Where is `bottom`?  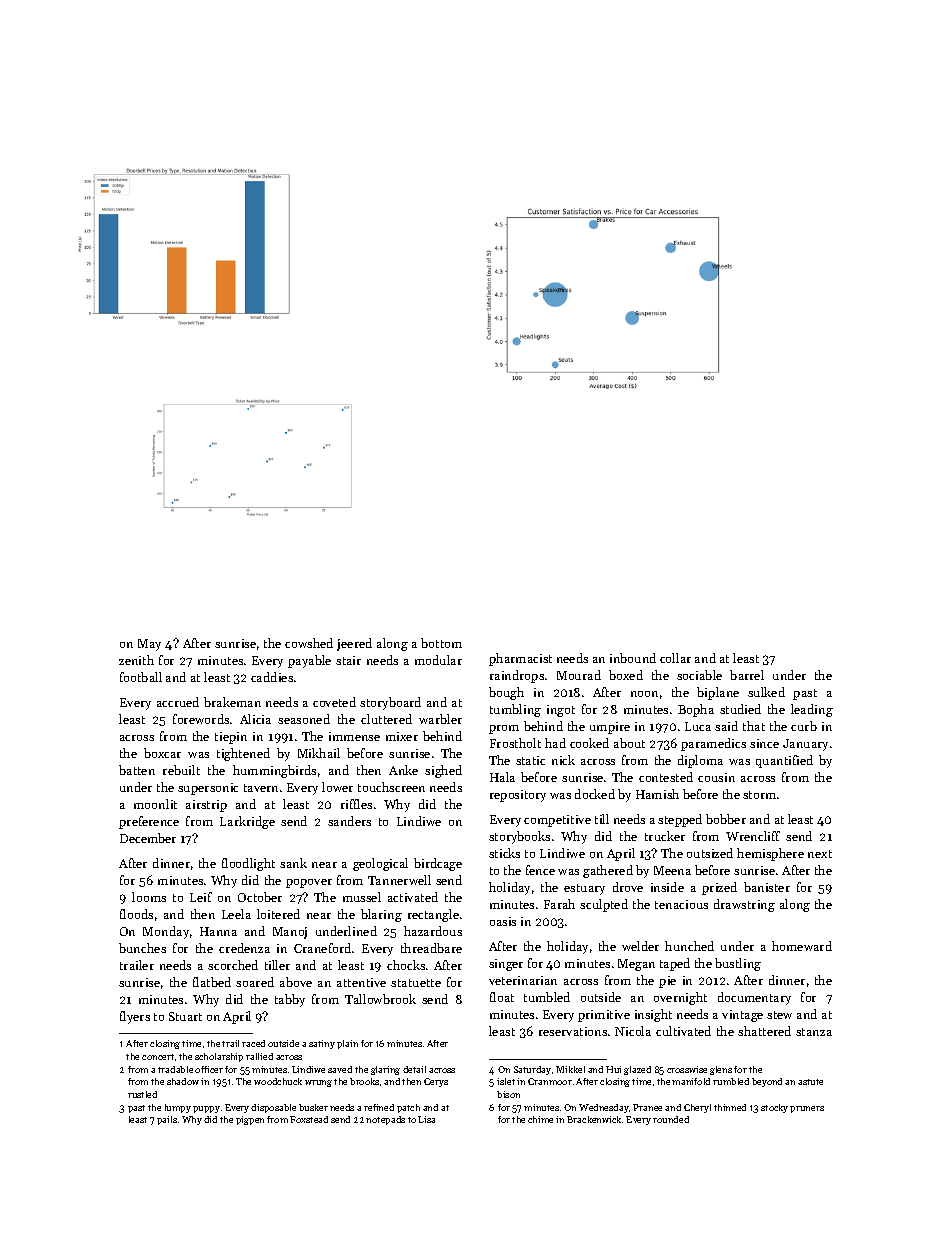
bottom is located at coordinates (441, 643).
